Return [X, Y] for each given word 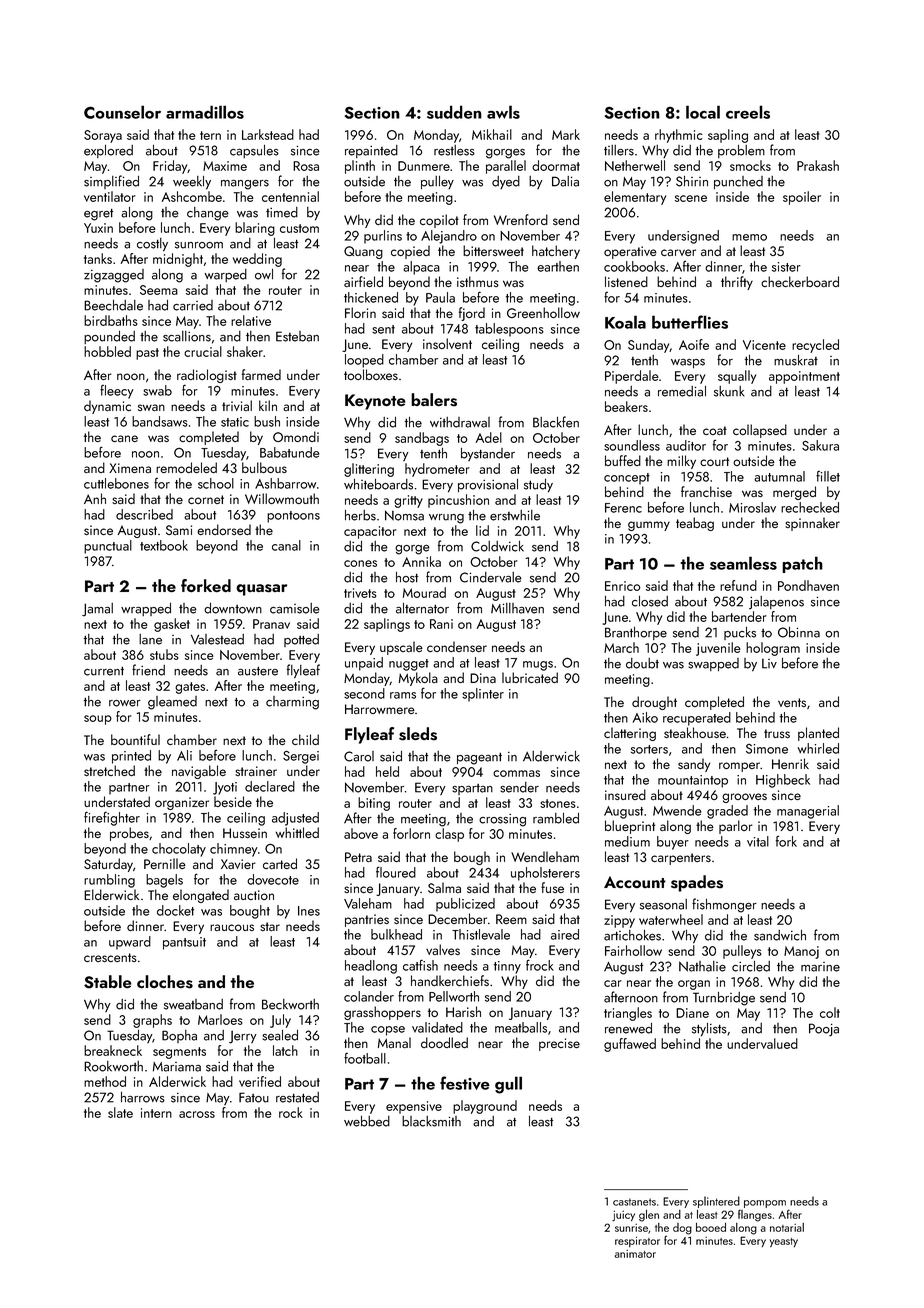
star [270, 926]
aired [565, 934]
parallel [506, 167]
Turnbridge [724, 999]
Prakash [818, 165]
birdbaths [111, 320]
